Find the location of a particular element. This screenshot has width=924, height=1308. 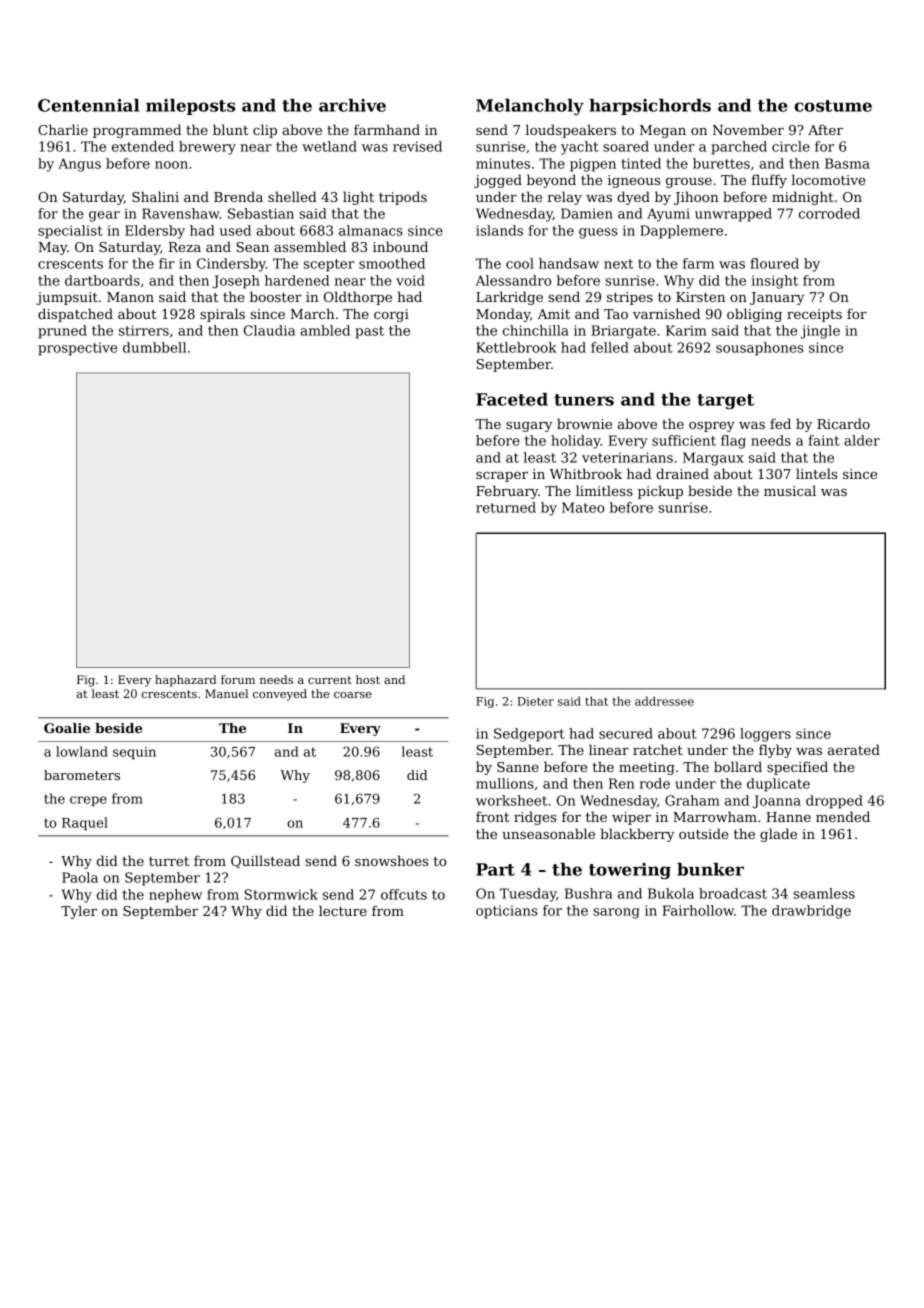

lecture is located at coordinates (343, 910).
